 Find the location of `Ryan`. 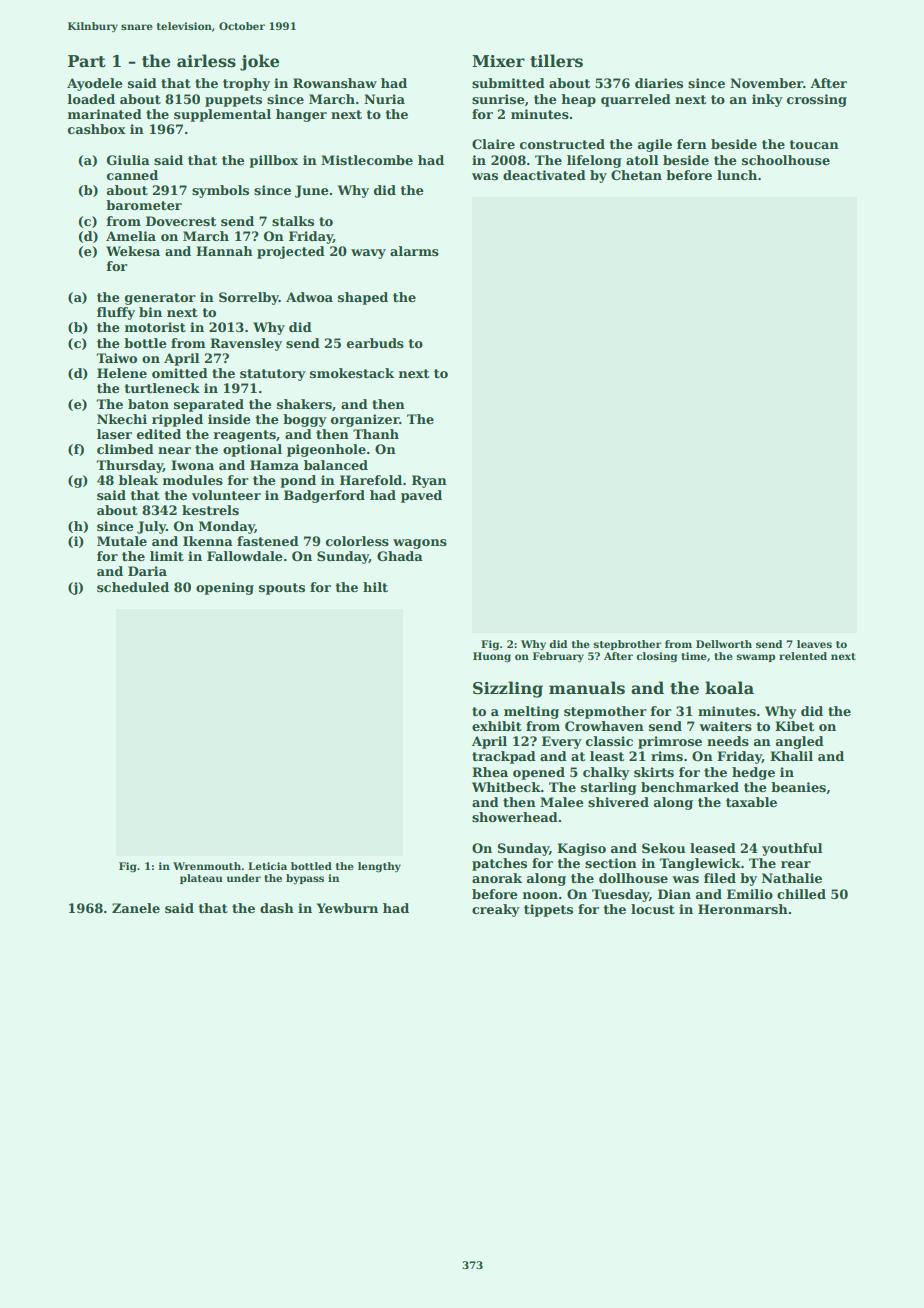

Ryan is located at coordinates (429, 481).
